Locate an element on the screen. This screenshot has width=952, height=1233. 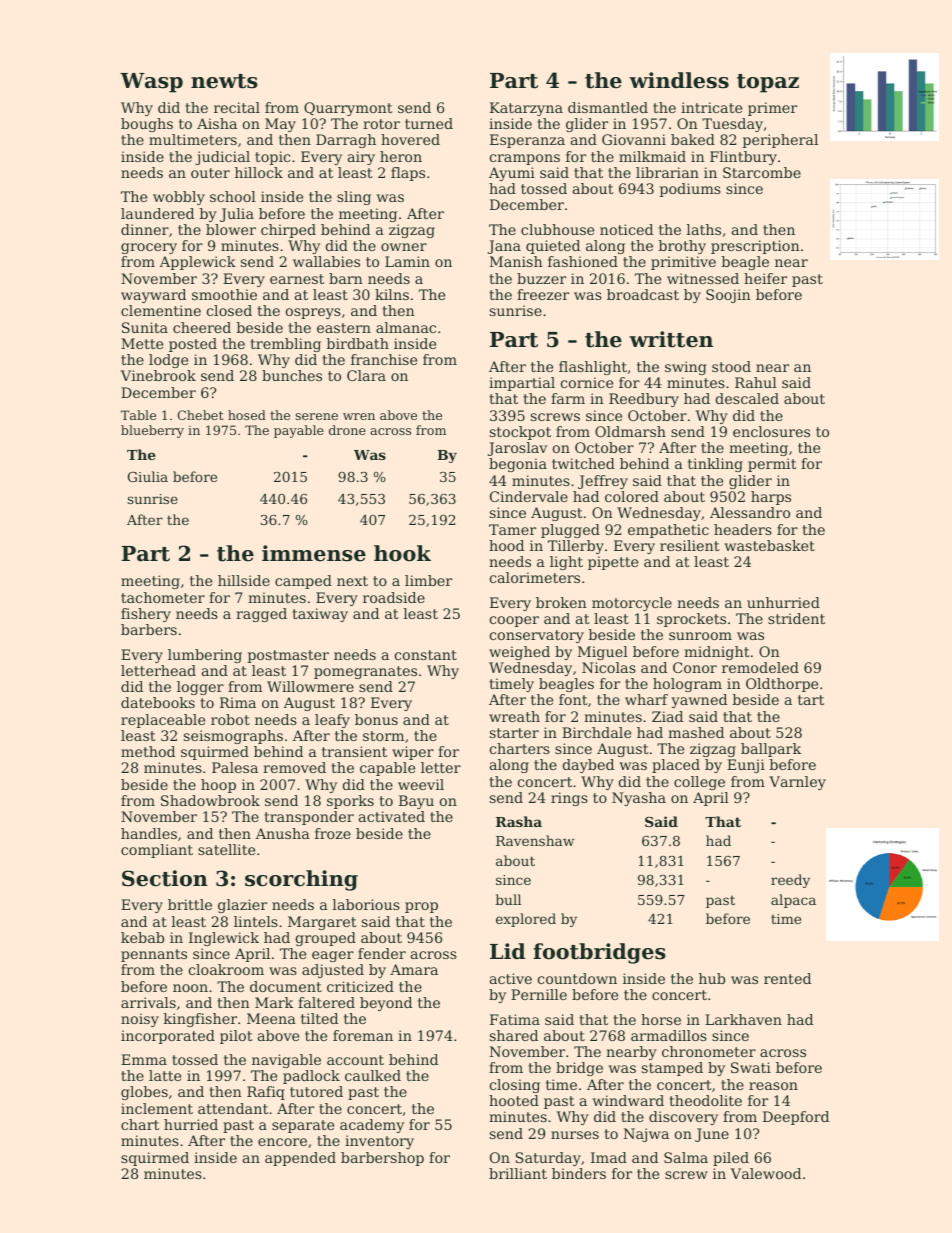
brilliant is located at coordinates (518, 1173).
